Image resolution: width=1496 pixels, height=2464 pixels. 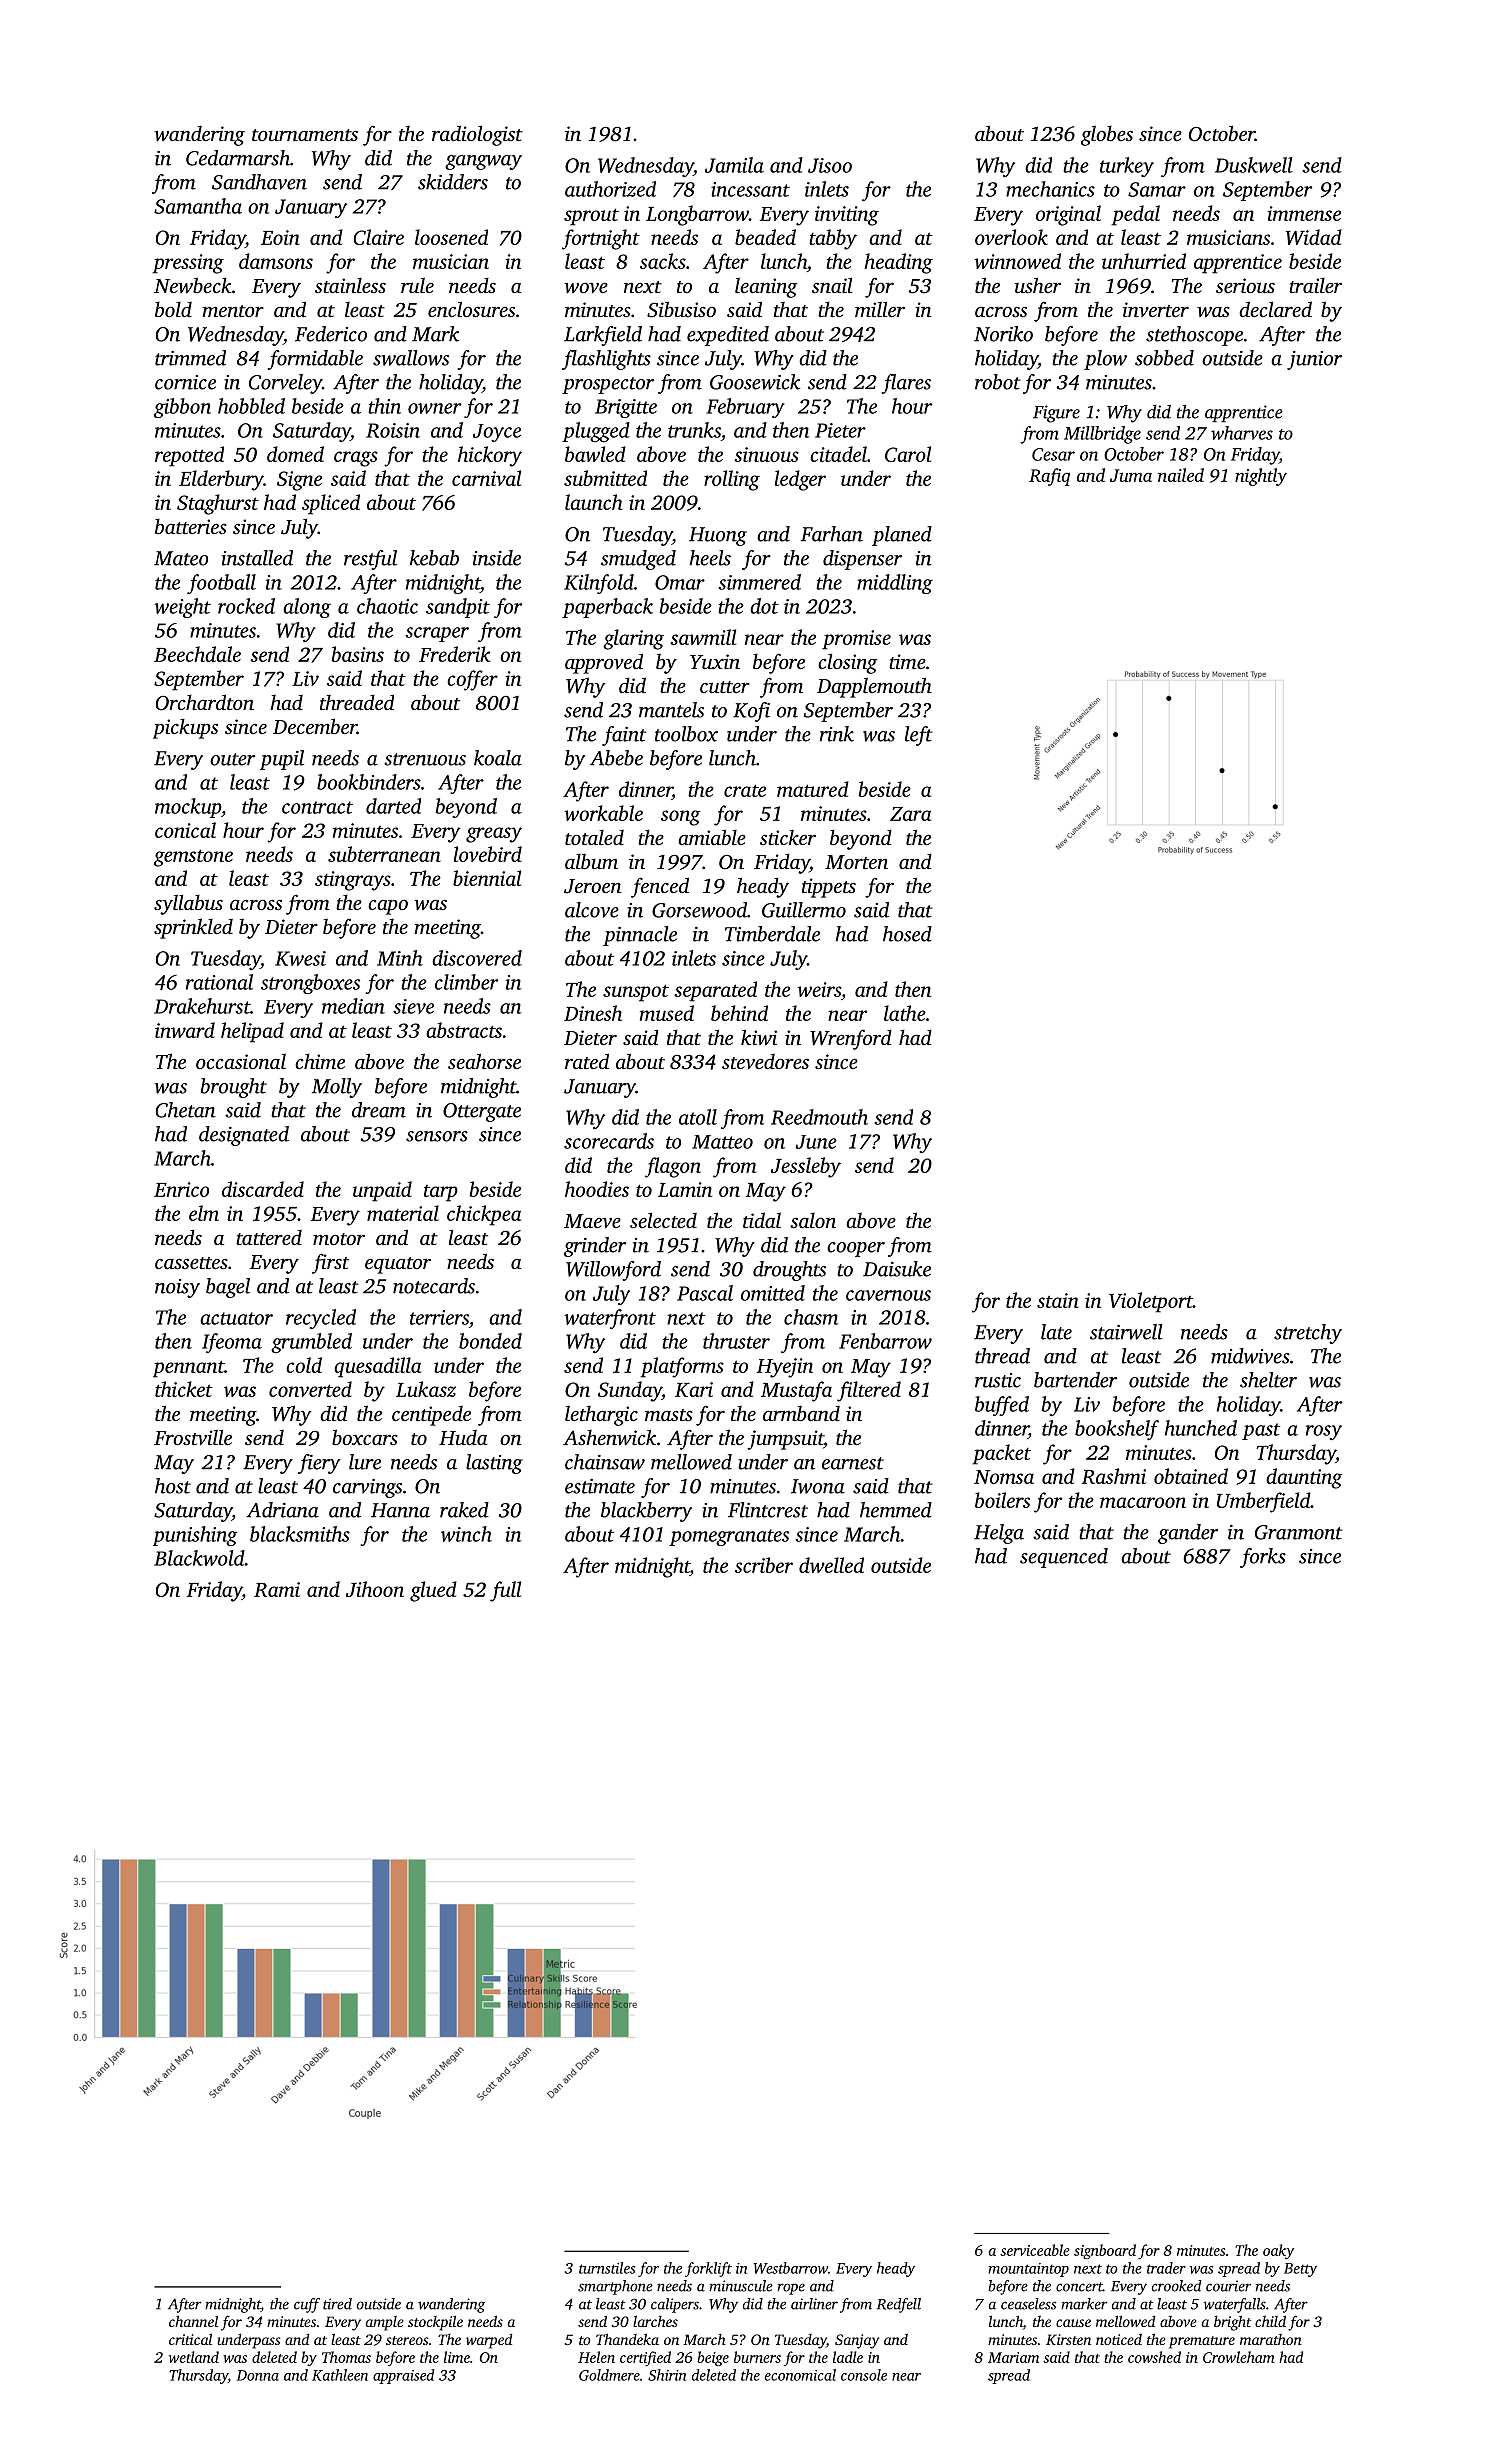 I want to click on full, so click(x=505, y=1591).
